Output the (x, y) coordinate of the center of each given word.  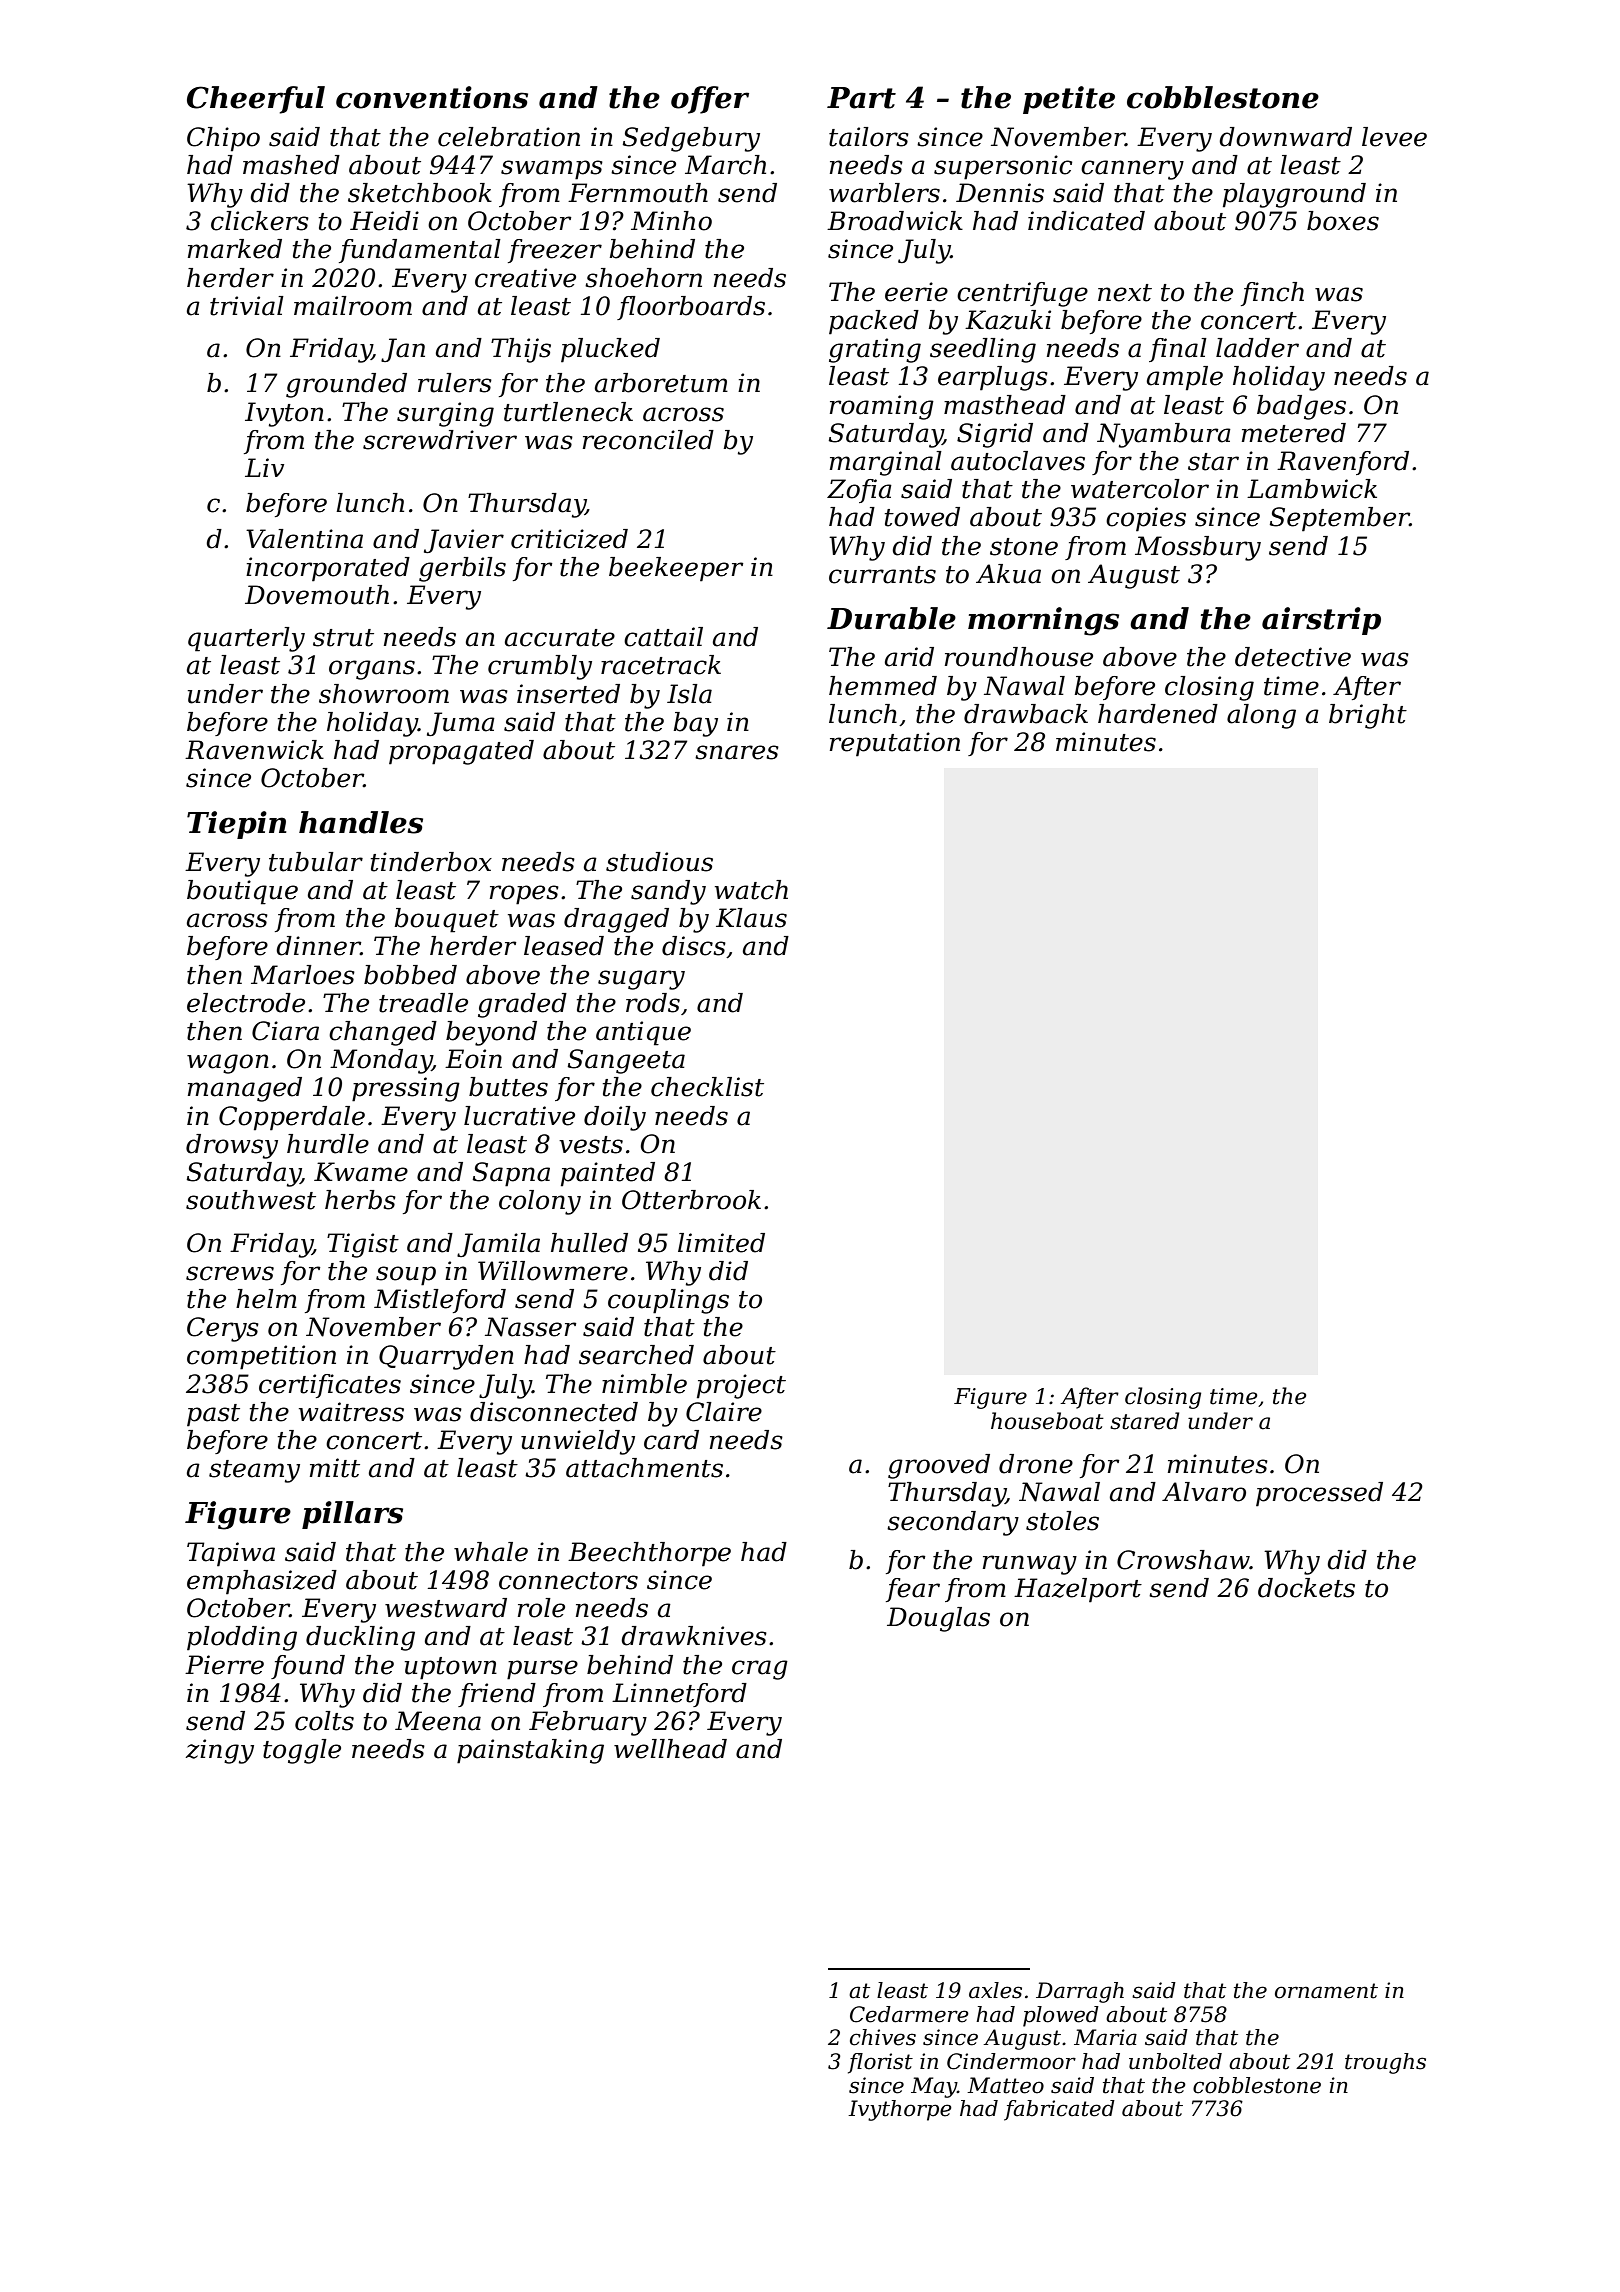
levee (1394, 137)
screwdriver (440, 440)
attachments (644, 1468)
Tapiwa (231, 1554)
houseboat (1047, 1421)
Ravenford (1343, 463)
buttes (508, 1087)
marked (235, 249)
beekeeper (676, 569)
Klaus (751, 918)
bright (1368, 716)
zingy (220, 1751)
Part (861, 98)
